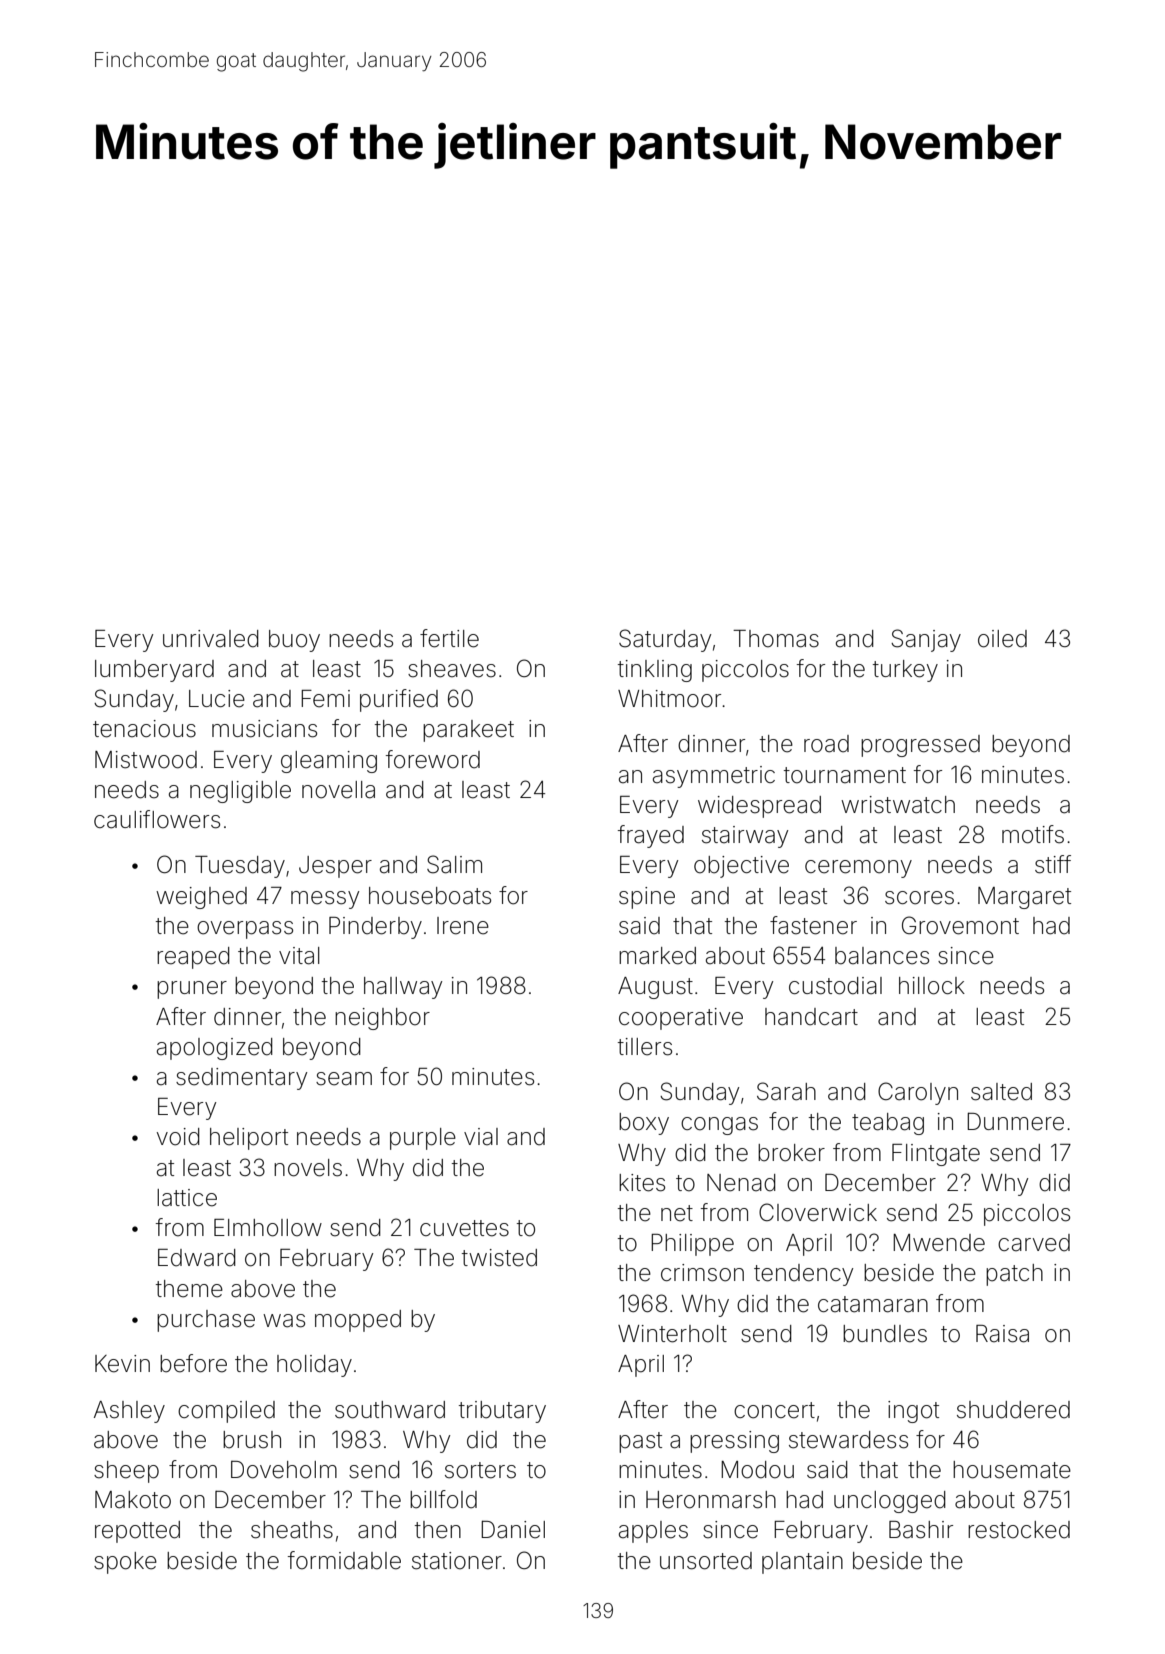  I want to click on seam, so click(344, 1079).
